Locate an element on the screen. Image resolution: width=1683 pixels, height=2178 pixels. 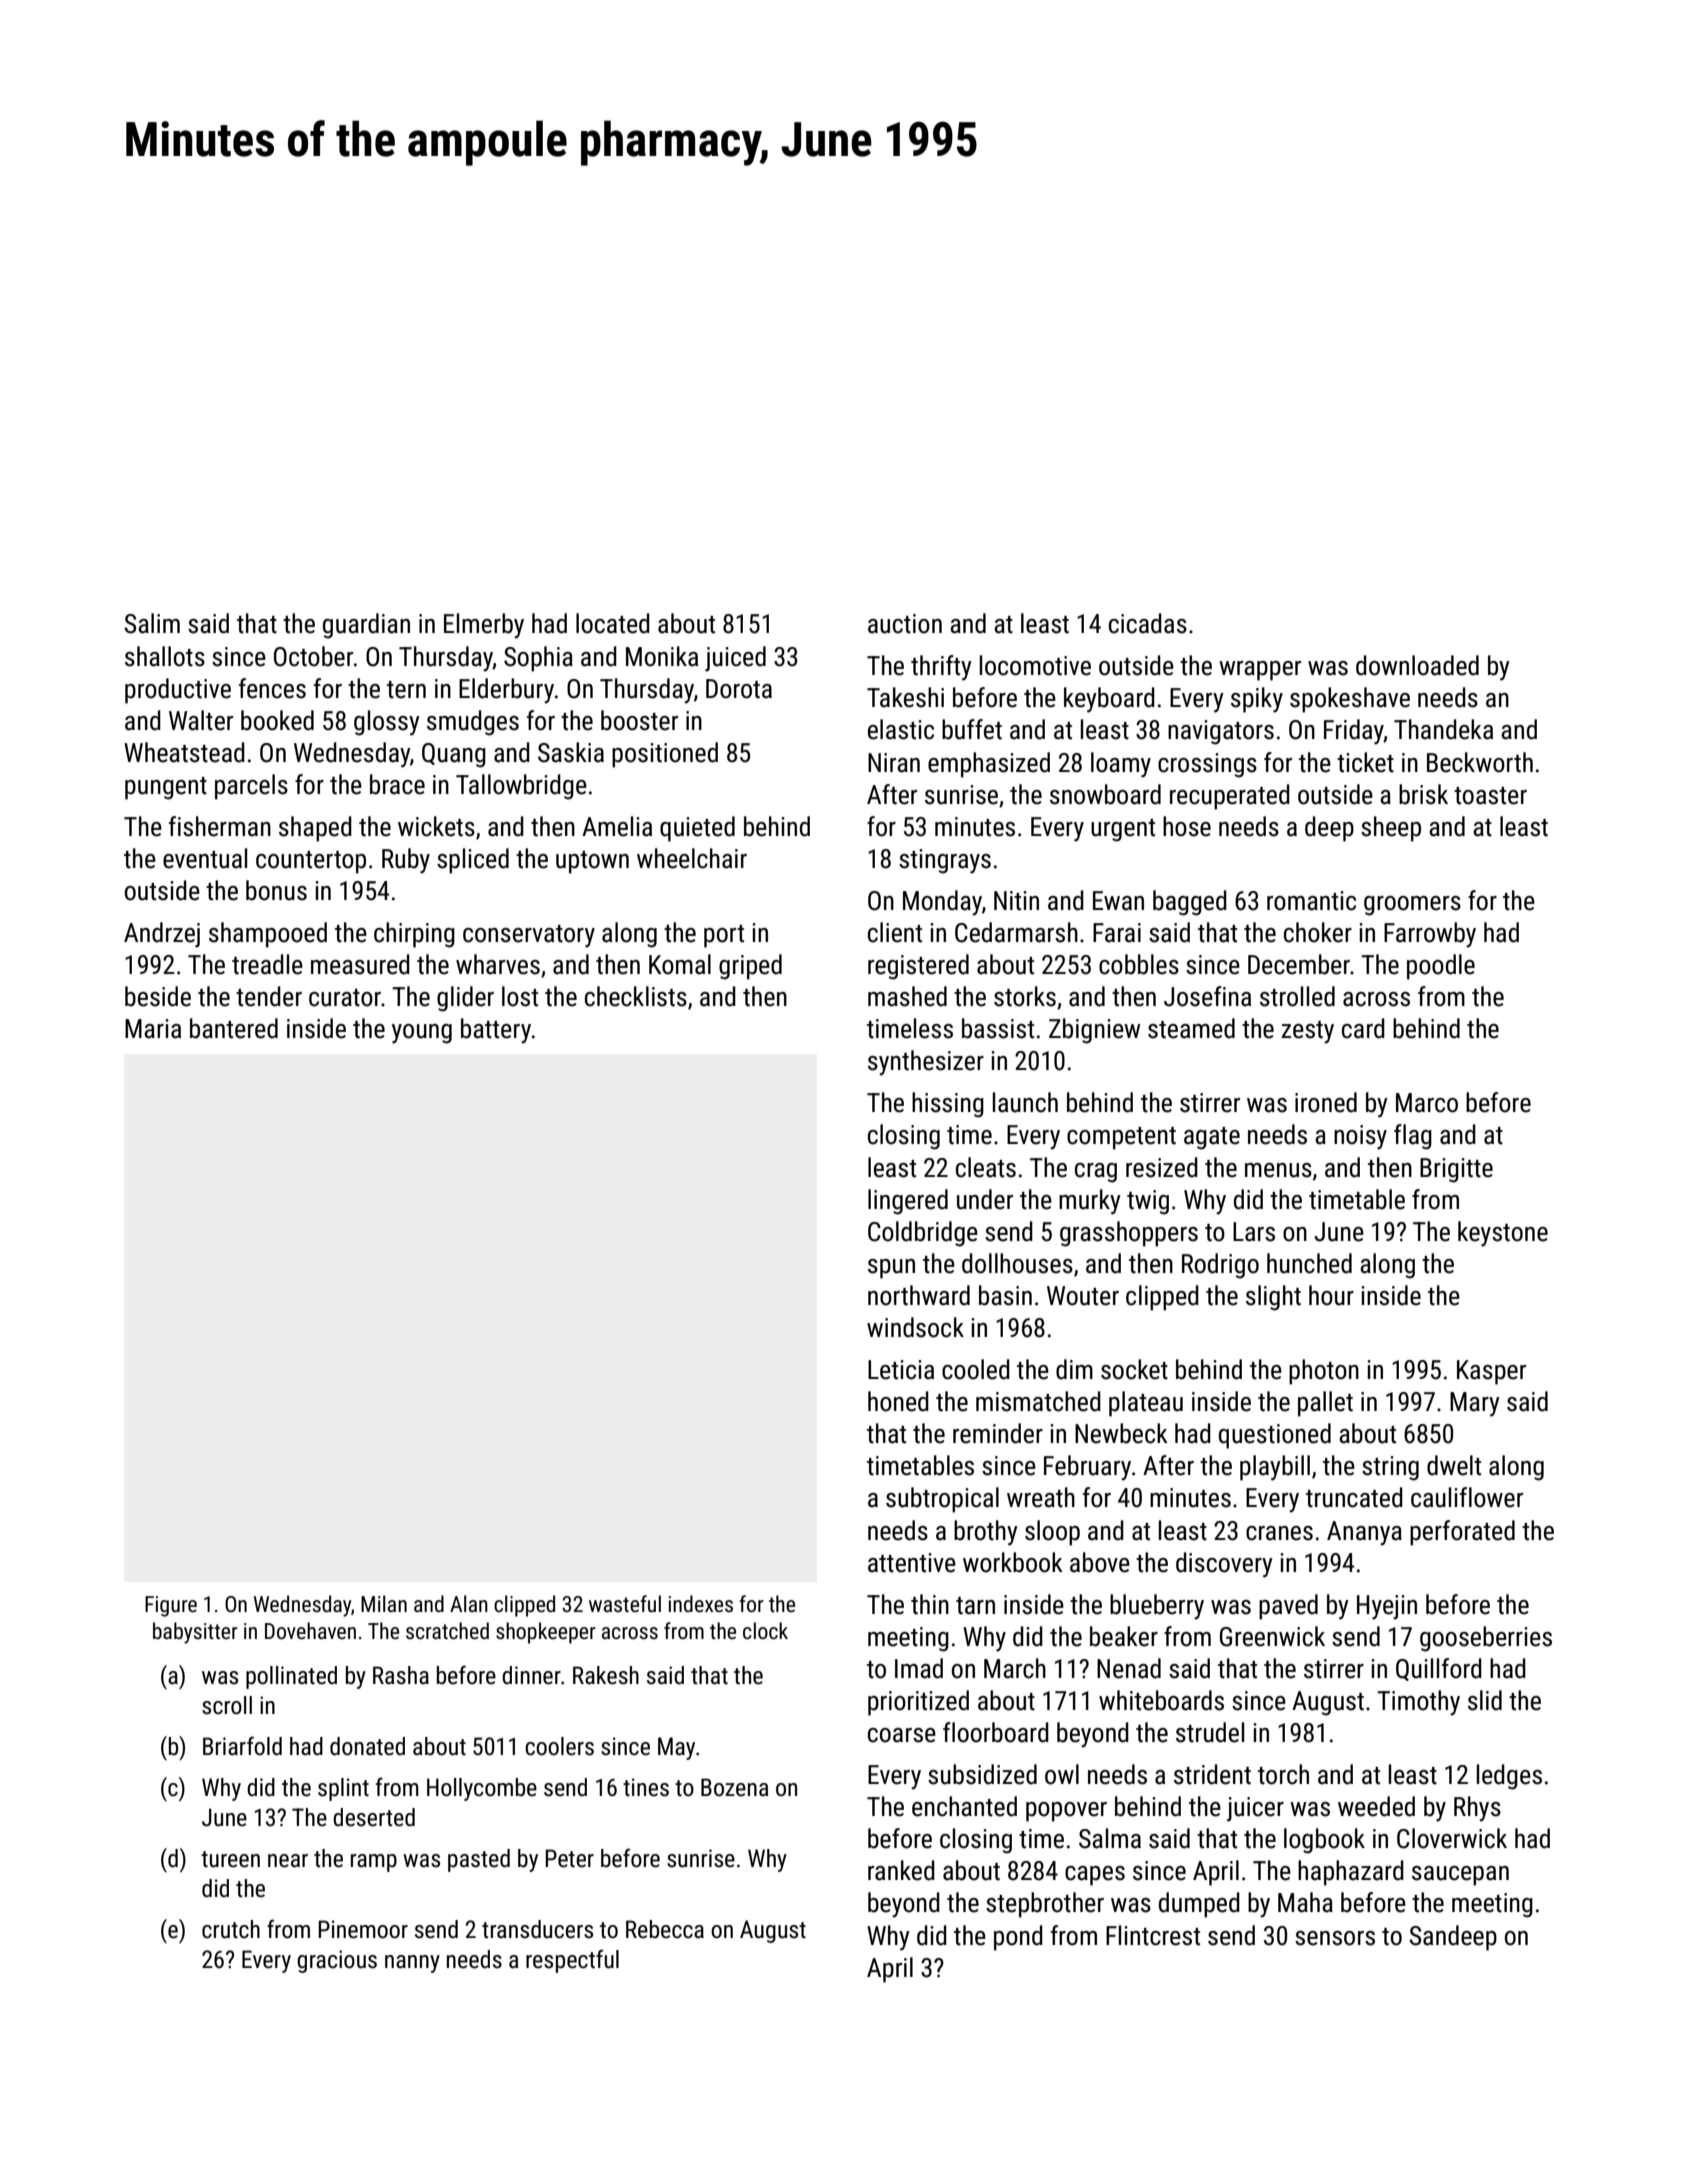
battery is located at coordinates (496, 1031).
